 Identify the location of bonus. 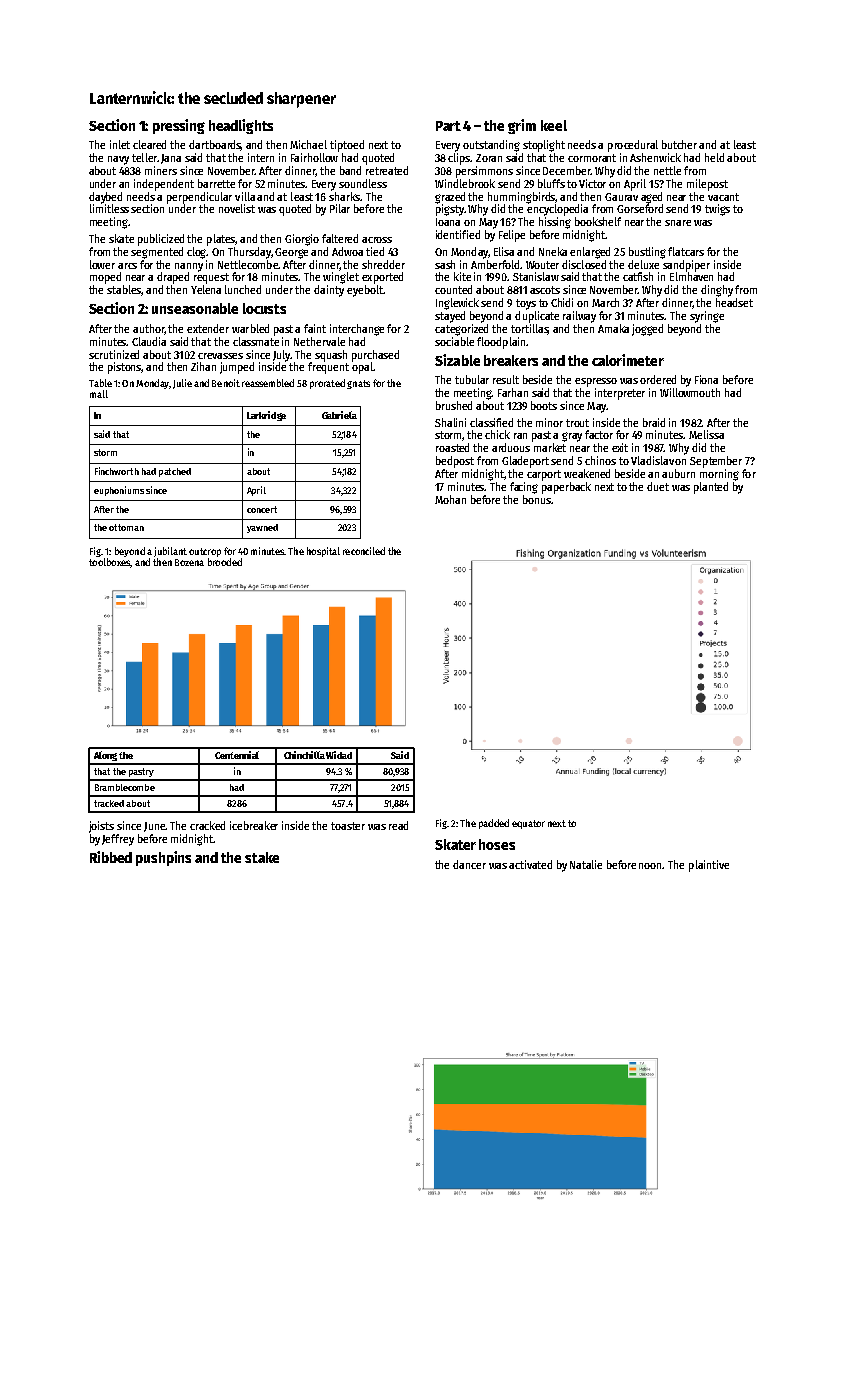
(537, 499).
